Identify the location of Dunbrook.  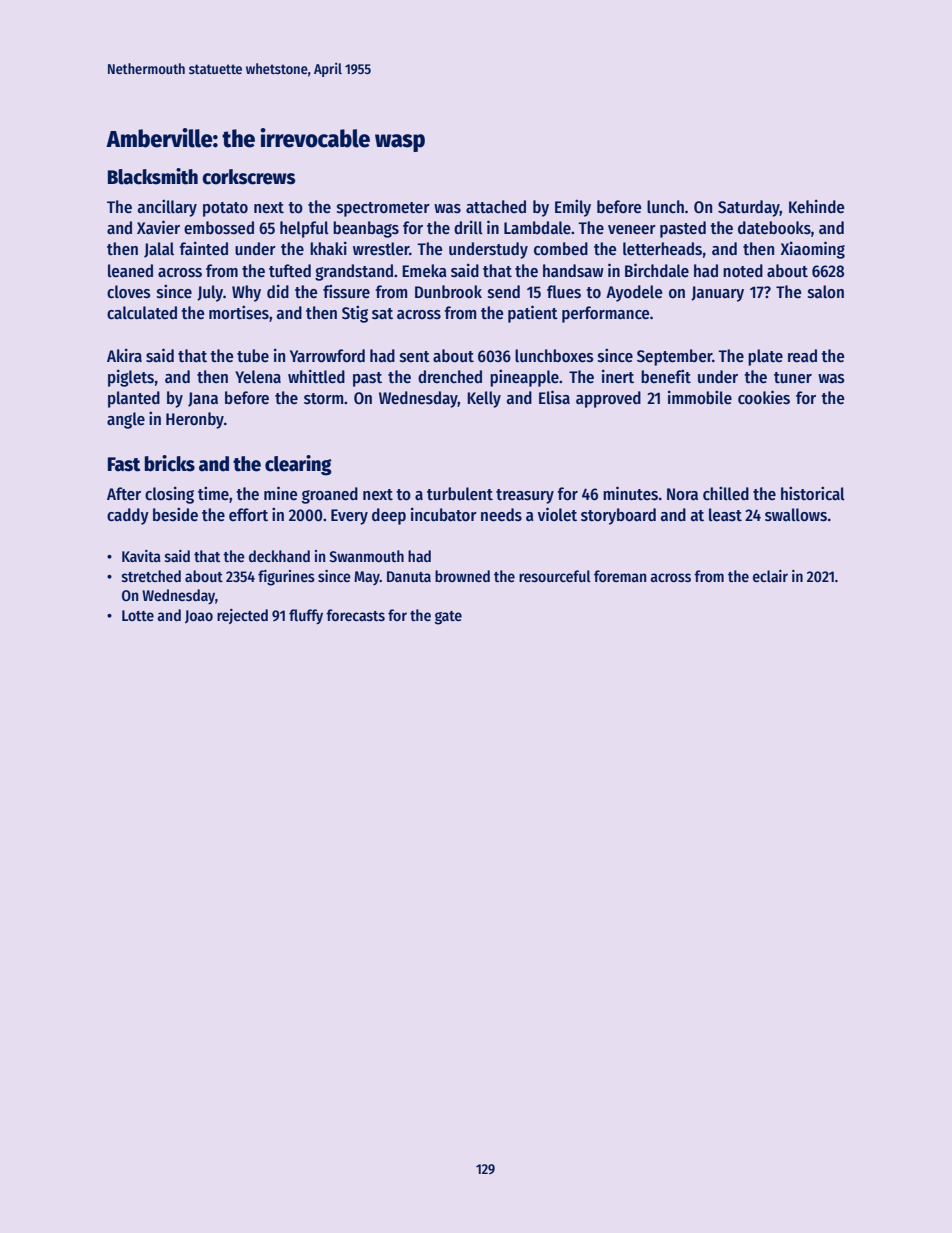
(448, 291).
